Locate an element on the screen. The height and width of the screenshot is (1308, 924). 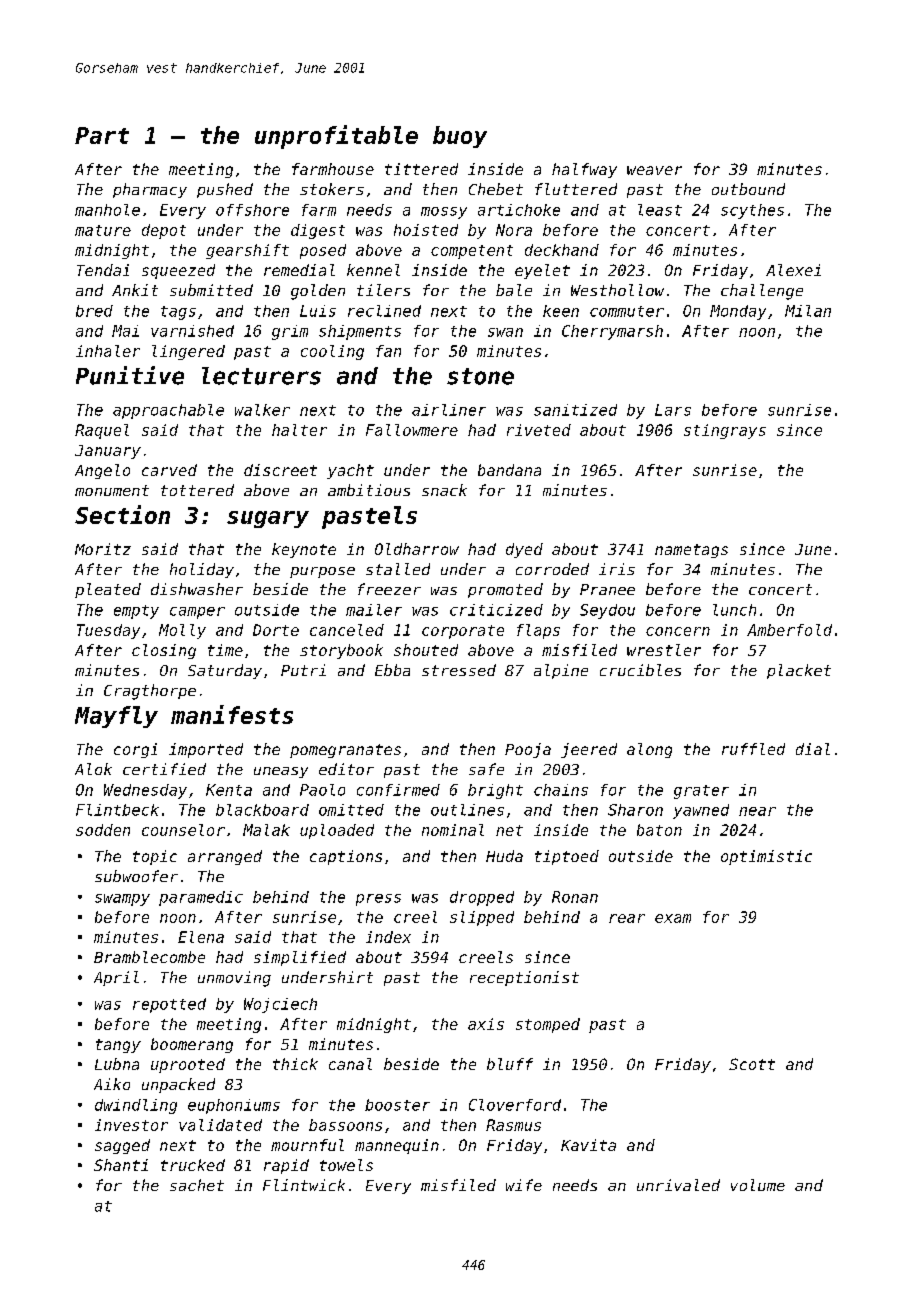
Fallowmere is located at coordinates (412, 430).
